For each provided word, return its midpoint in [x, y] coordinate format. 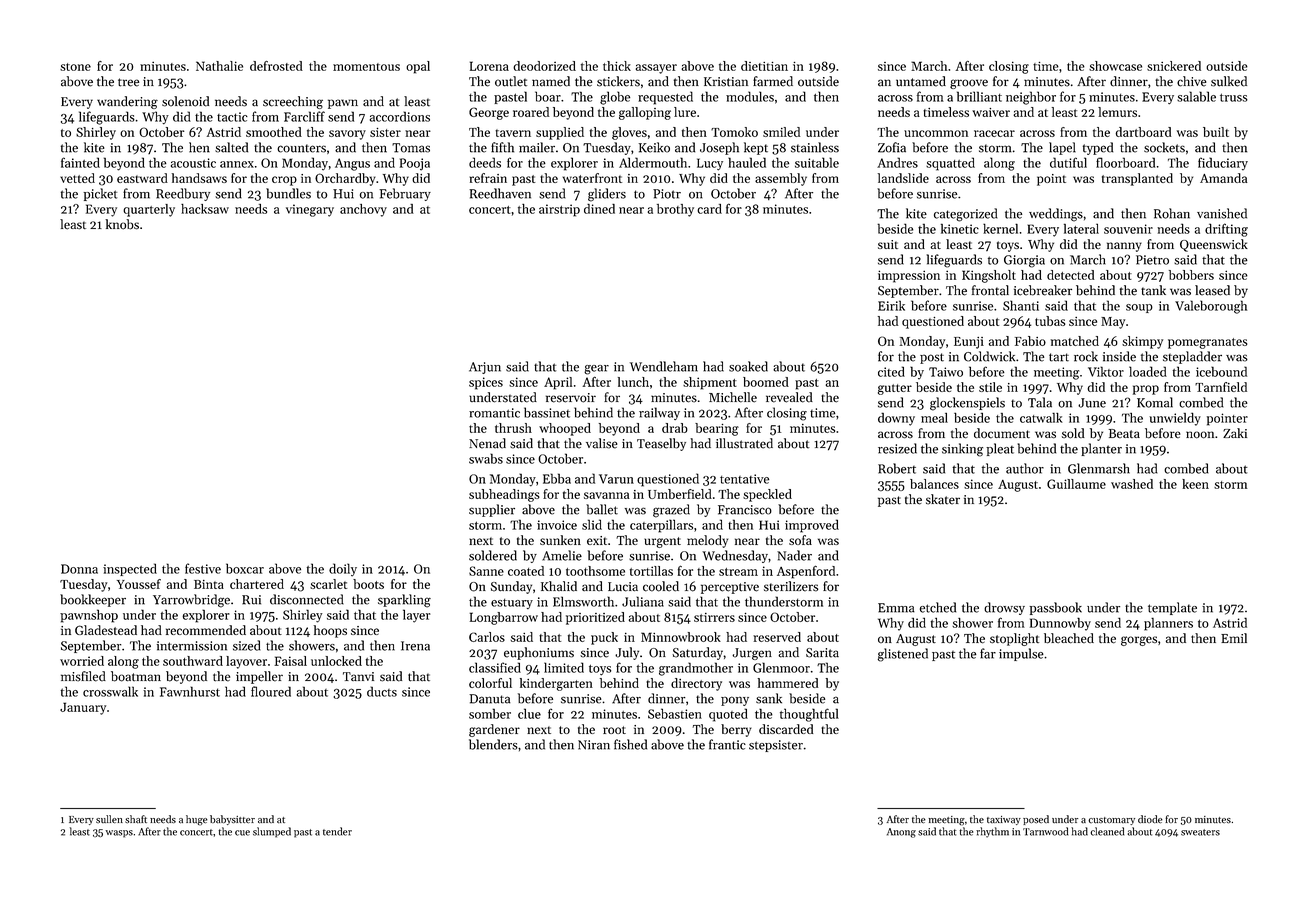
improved [812, 526]
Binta [209, 584]
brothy [675, 210]
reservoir [571, 398]
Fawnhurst [190, 691]
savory [347, 135]
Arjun [485, 368]
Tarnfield [1221, 387]
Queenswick [1214, 245]
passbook [1055, 608]
